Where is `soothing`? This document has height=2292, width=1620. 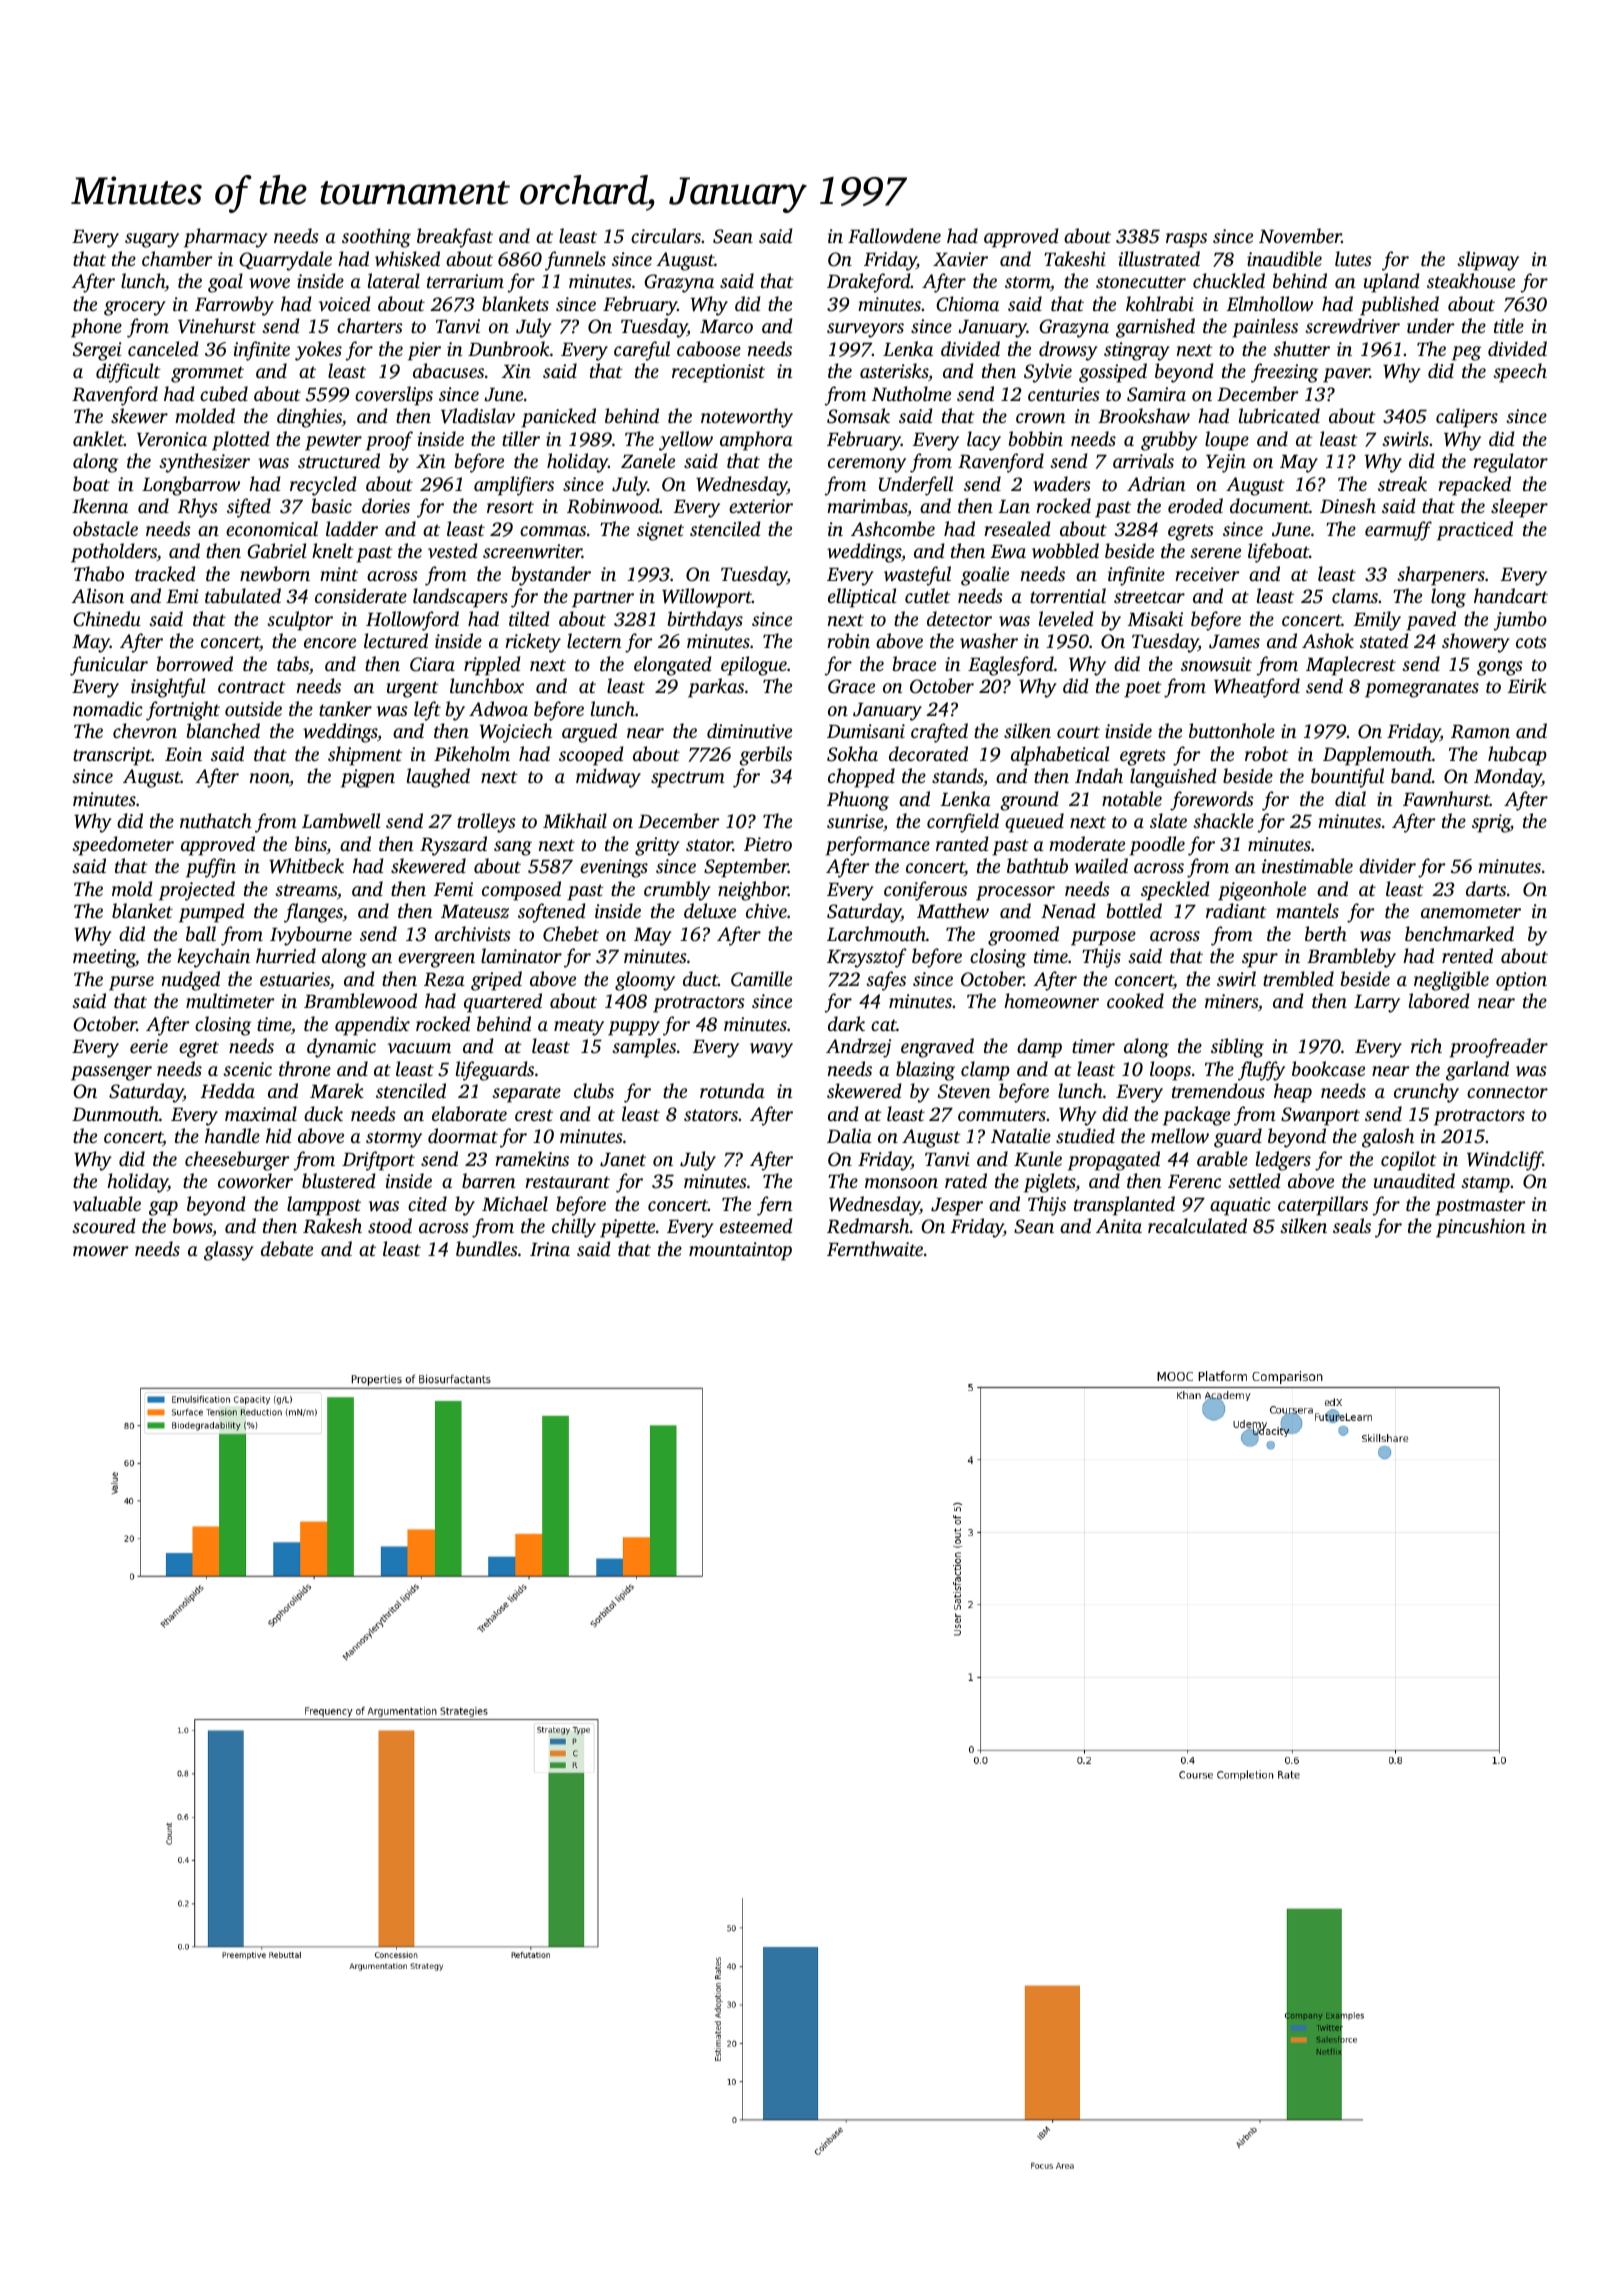
soothing is located at coordinates (376, 238).
